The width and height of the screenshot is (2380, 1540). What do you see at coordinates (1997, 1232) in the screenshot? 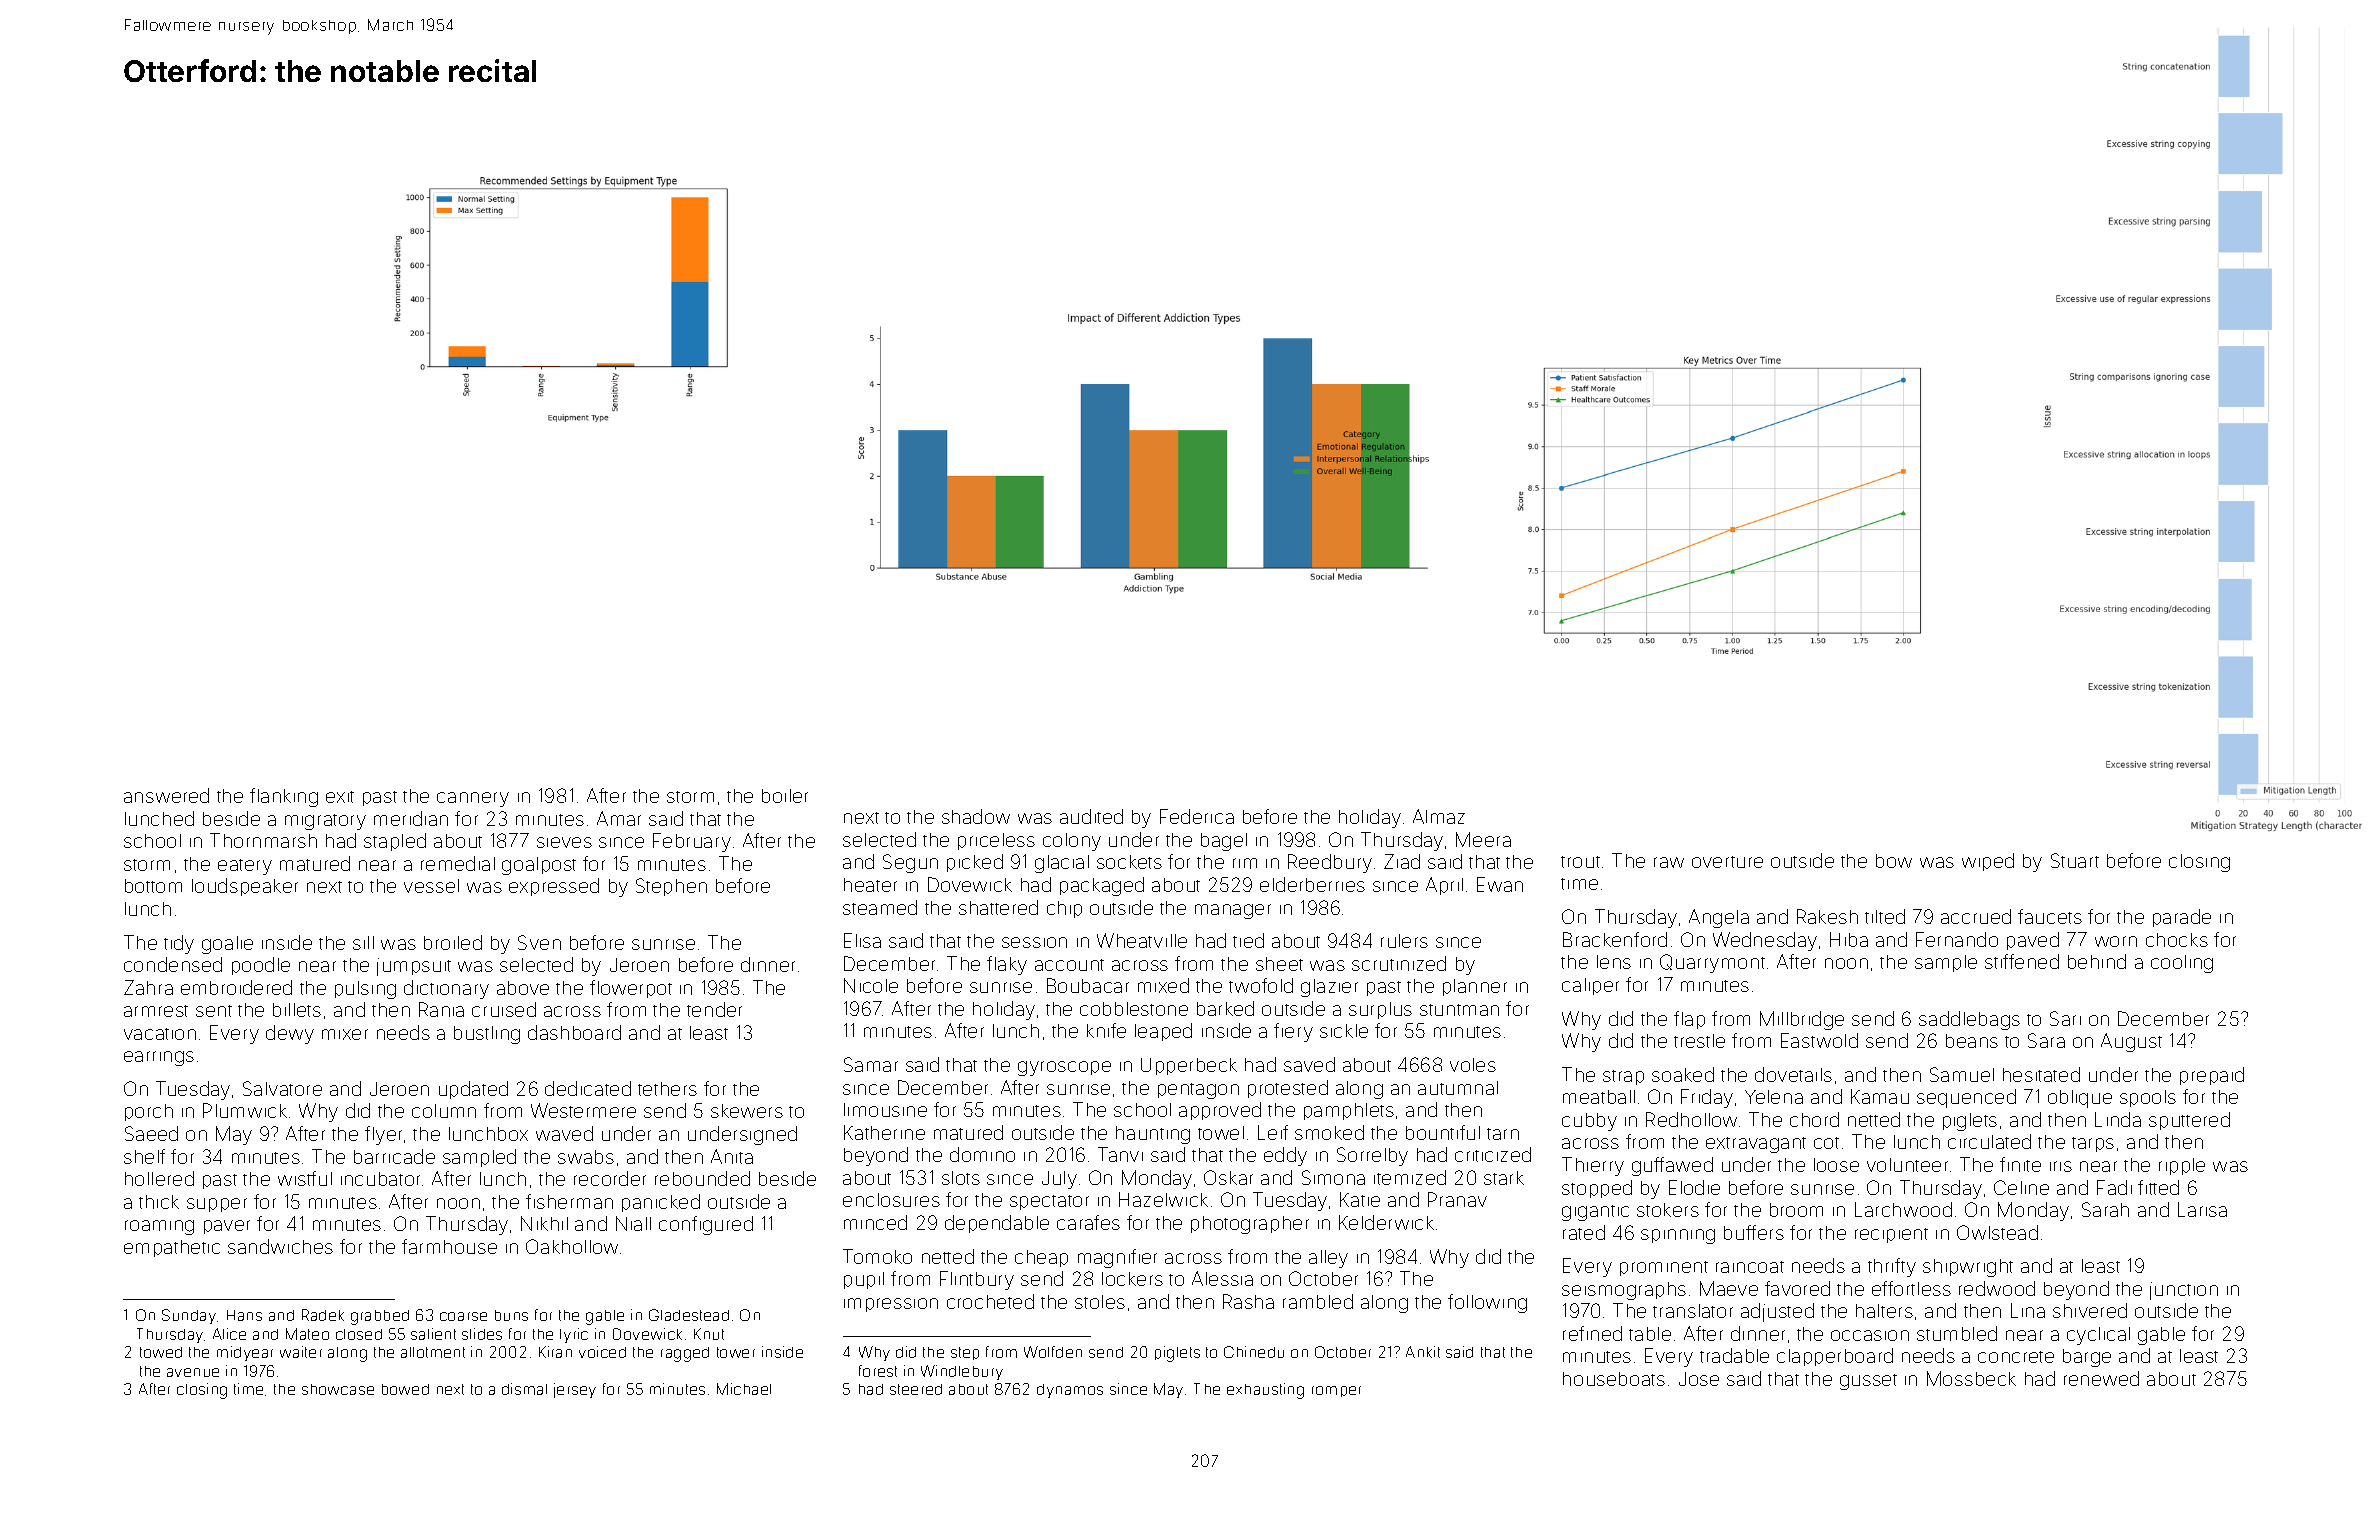
I see `Owlstead` at bounding box center [1997, 1232].
